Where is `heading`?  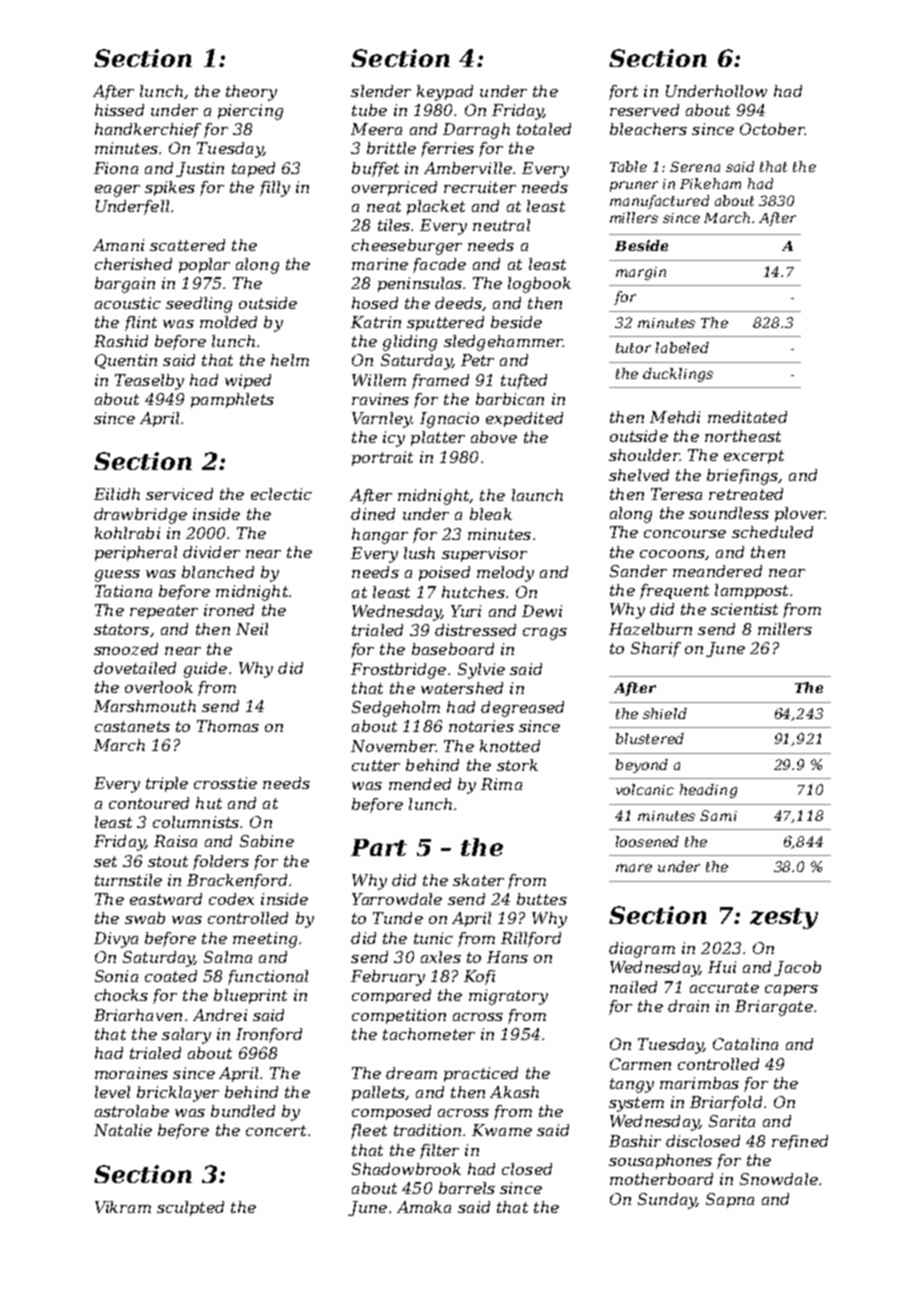 heading is located at coordinates (708, 791).
